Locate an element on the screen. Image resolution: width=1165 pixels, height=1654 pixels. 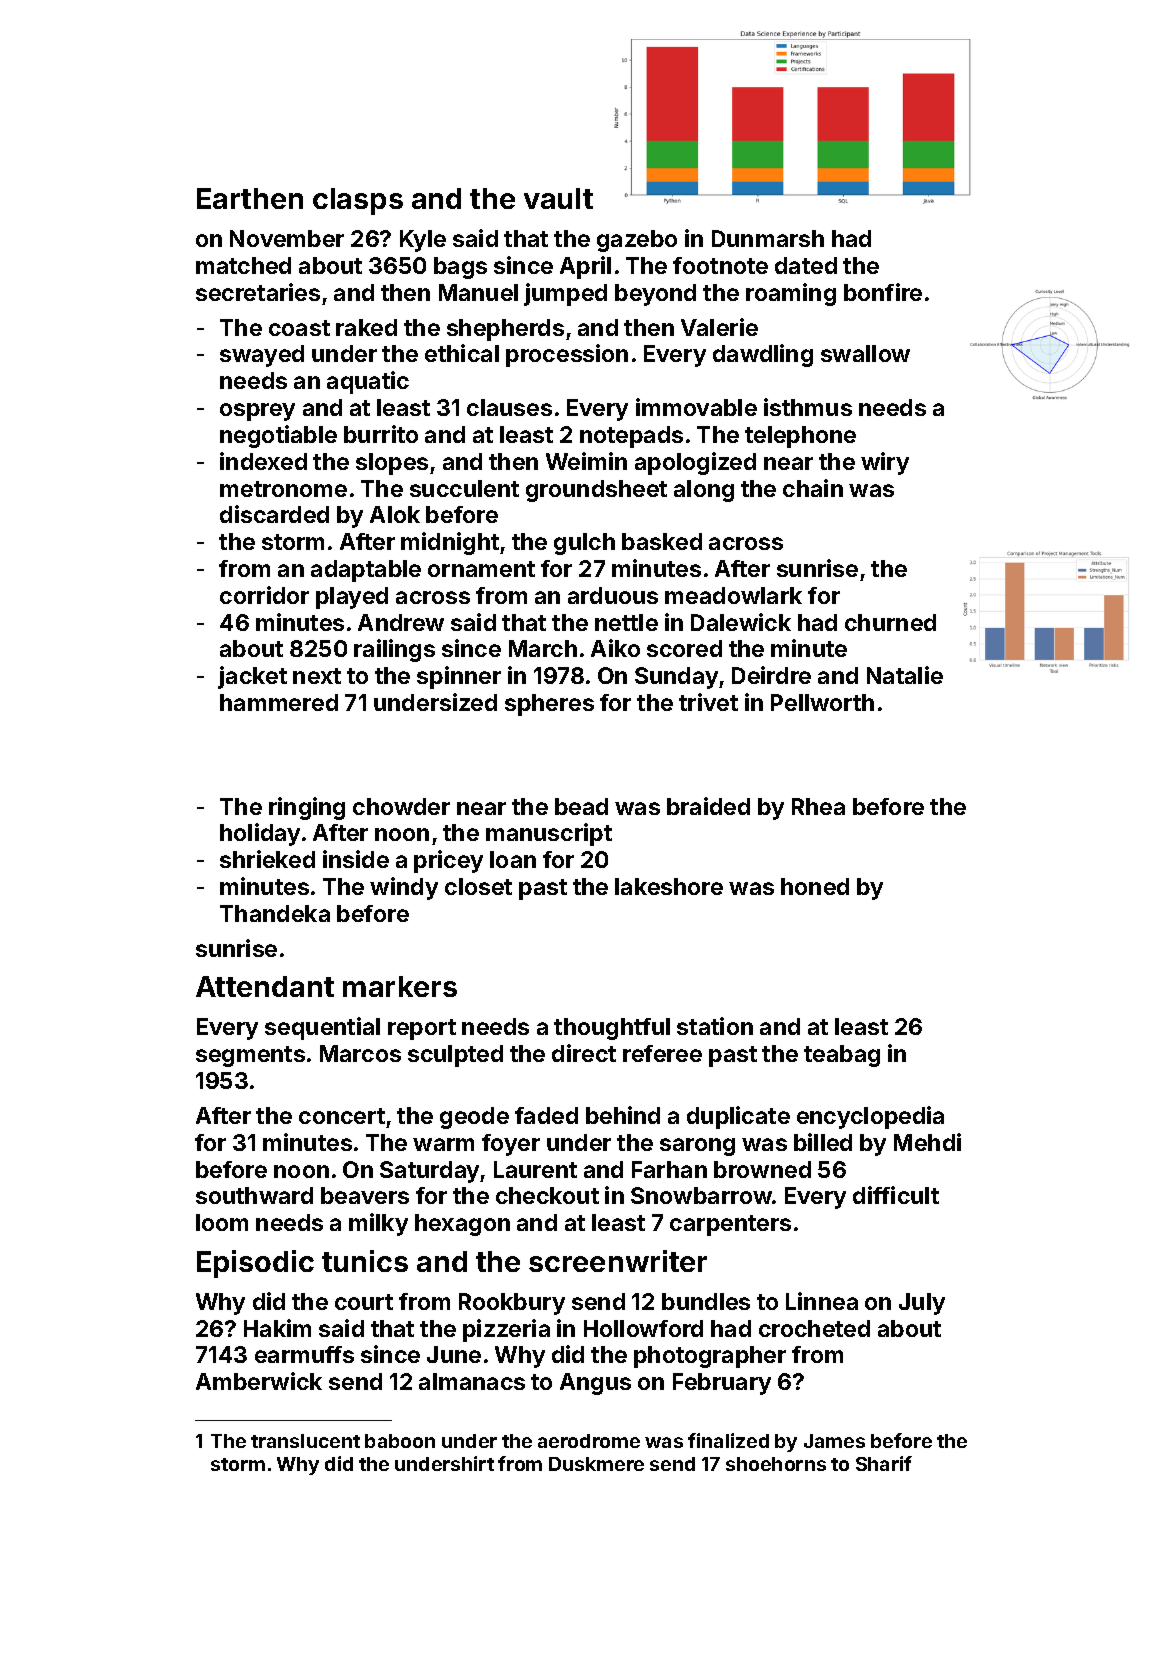
honed is located at coordinates (815, 886).
